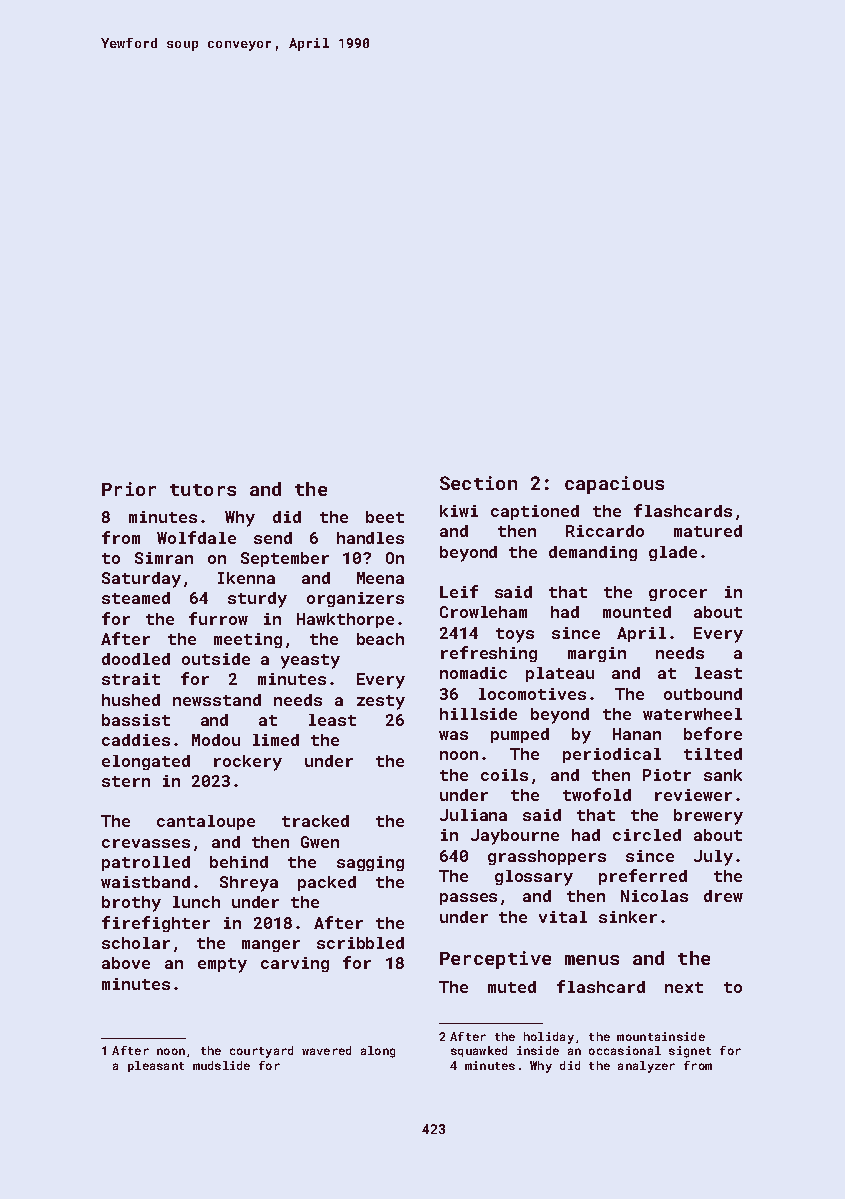 Image resolution: width=845 pixels, height=1199 pixels. I want to click on Prior, so click(129, 489).
